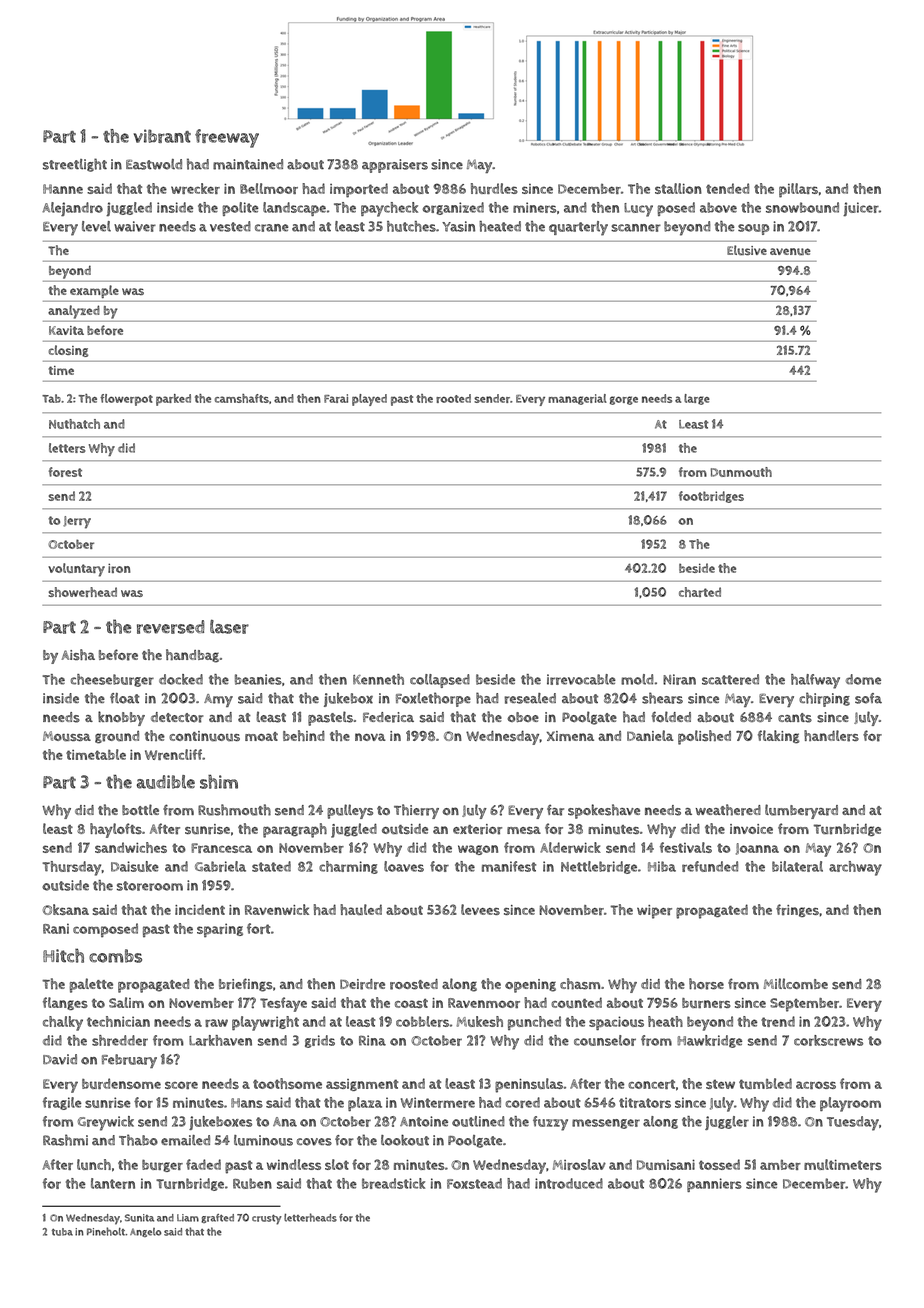 This page has width=924, height=1308. What do you see at coordinates (271, 866) in the page?
I see `stated` at bounding box center [271, 866].
